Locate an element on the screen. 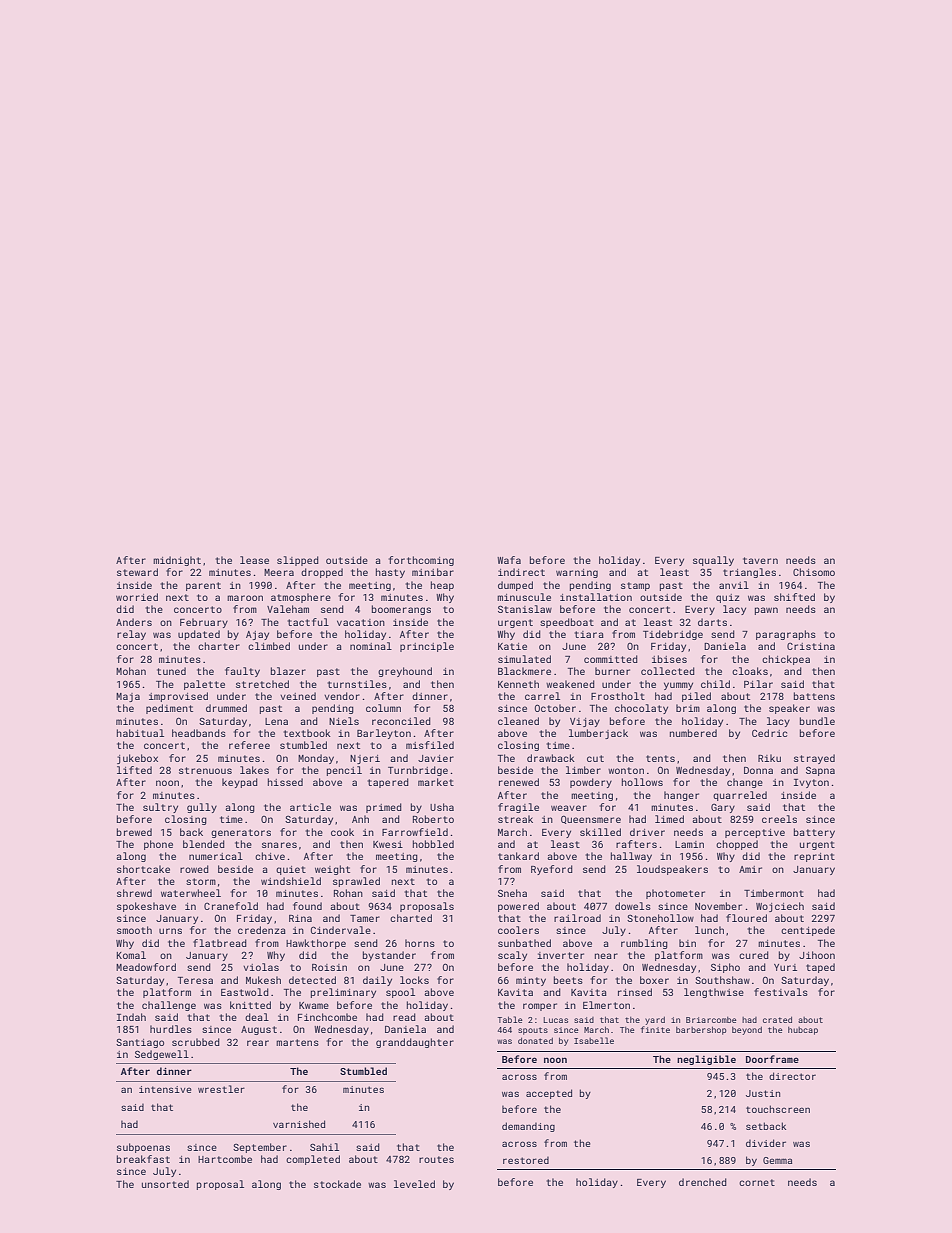  powered is located at coordinates (518, 907).
